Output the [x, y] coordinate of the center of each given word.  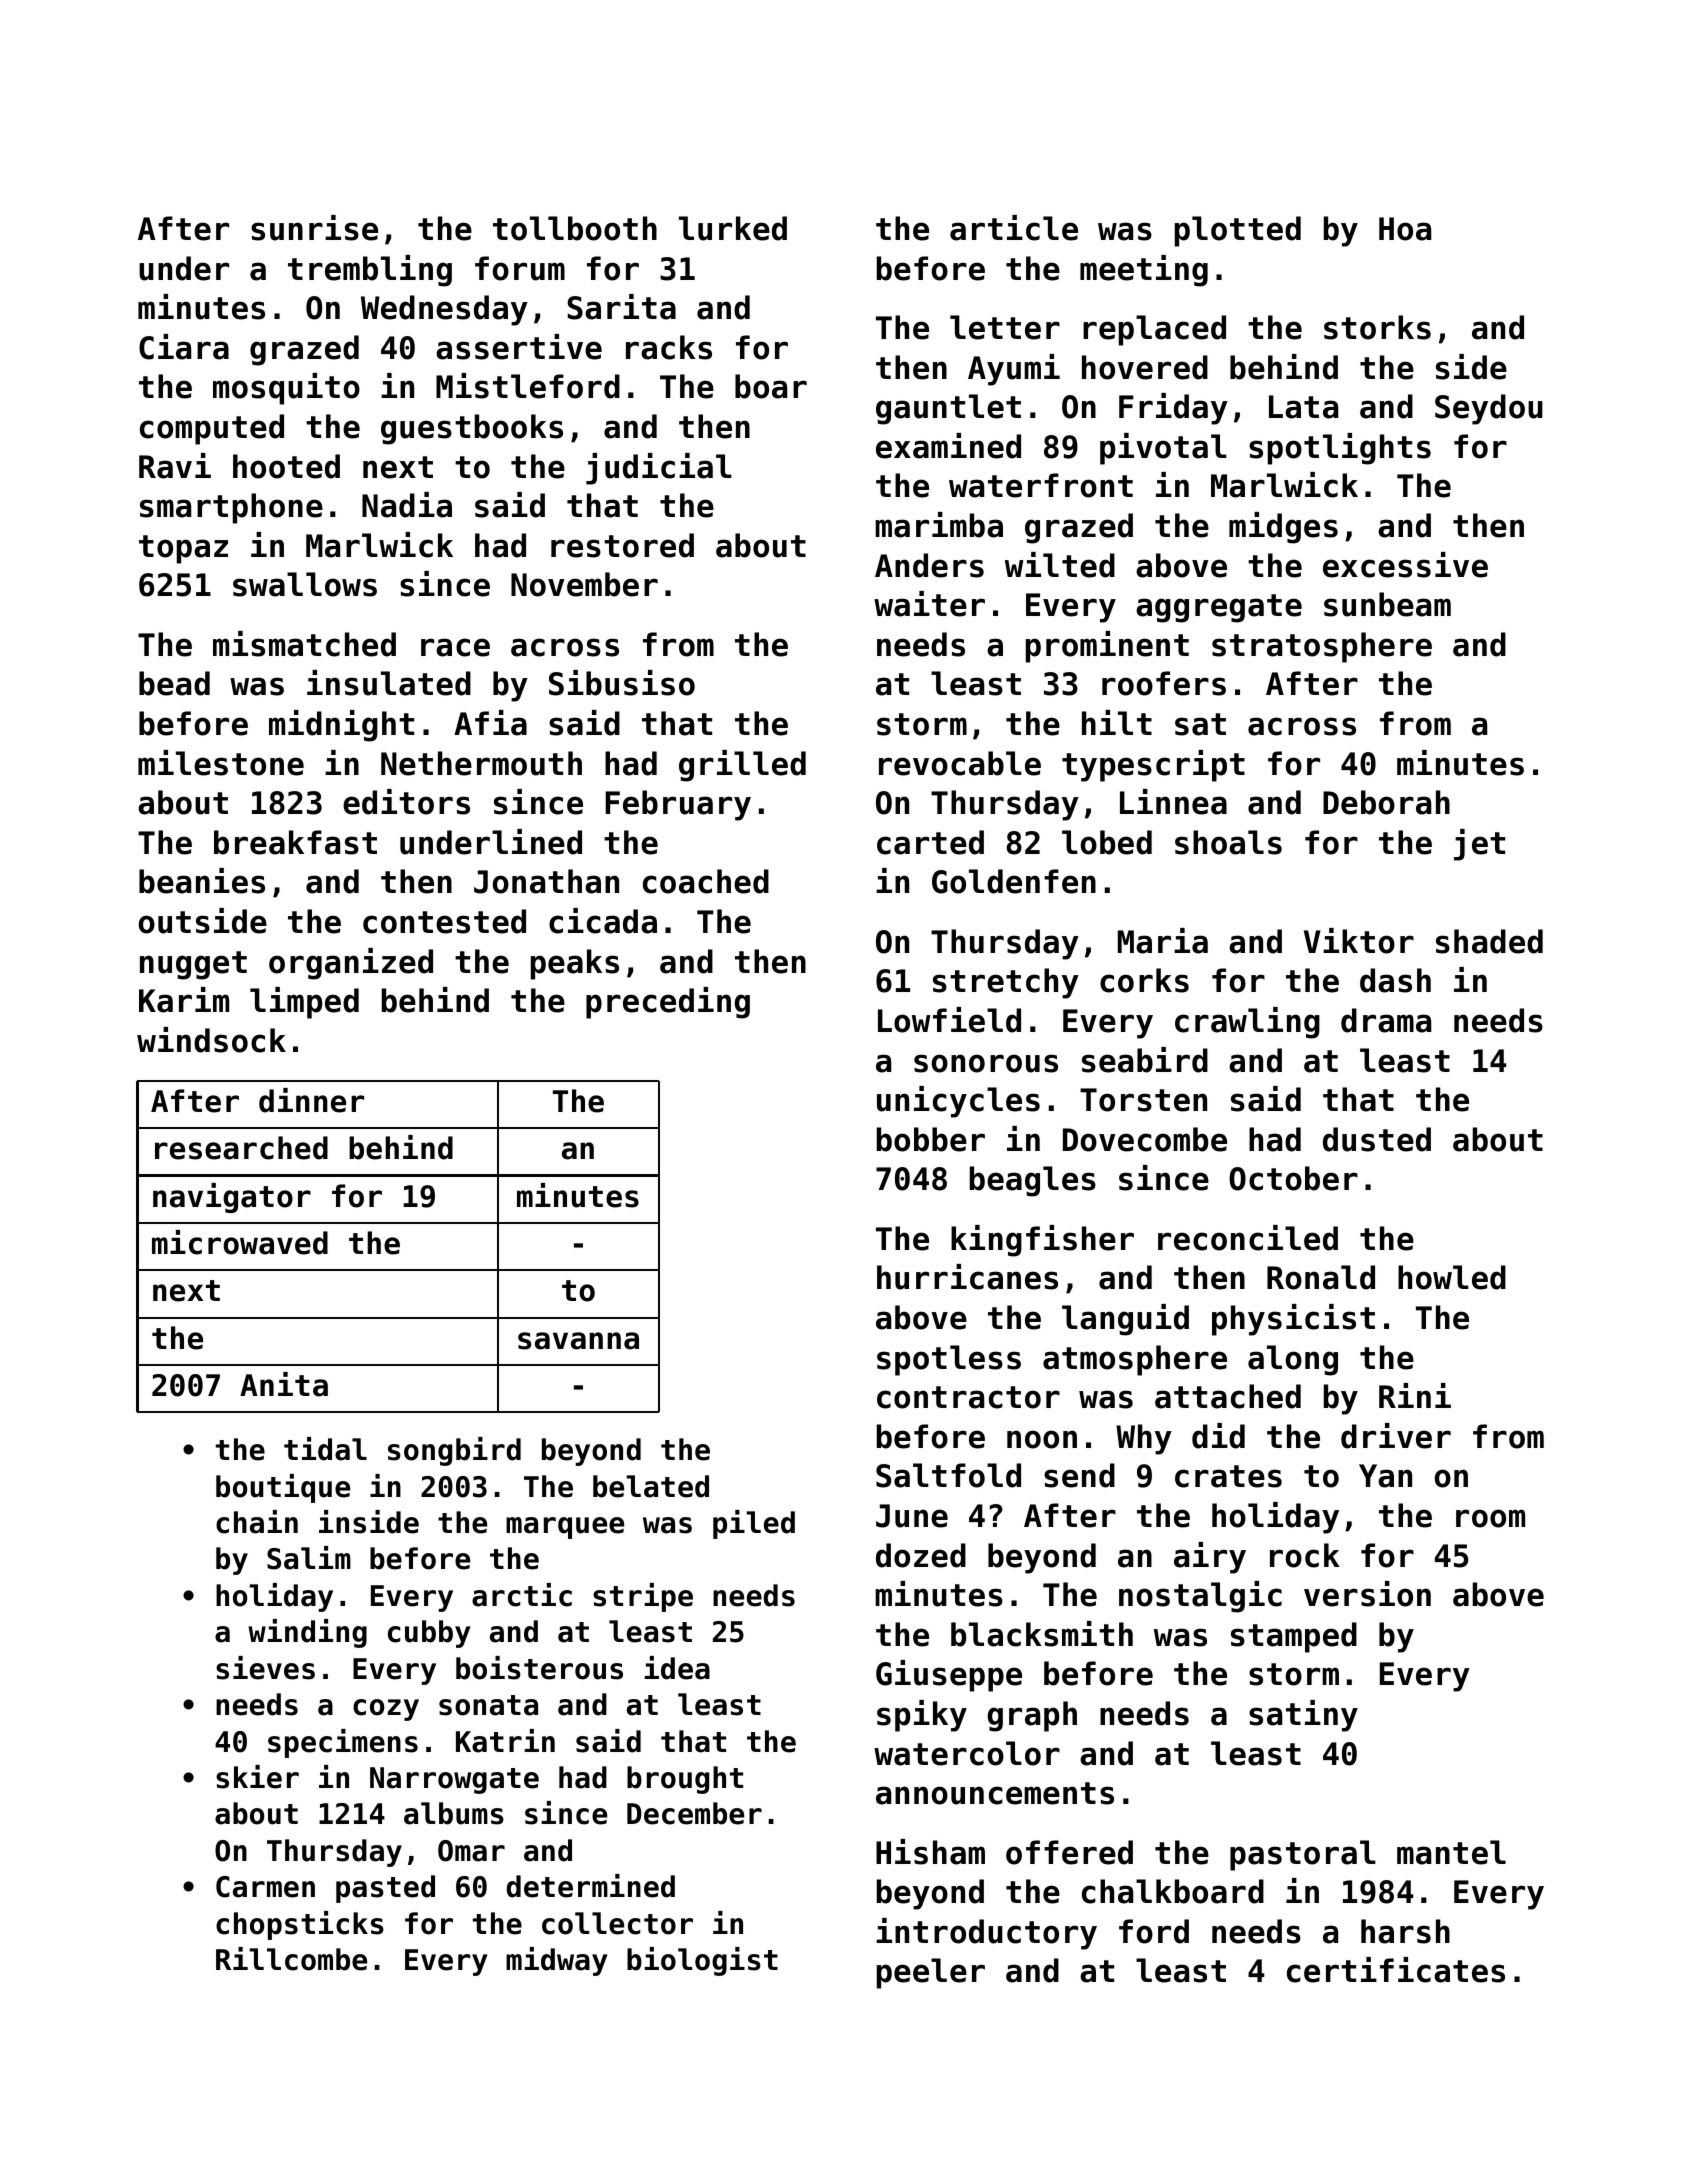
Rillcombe [291, 1959]
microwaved [240, 1242]
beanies [202, 881]
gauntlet [948, 409]
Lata [1303, 407]
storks [1377, 327]
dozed [921, 1555]
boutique [283, 1488]
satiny [1303, 1716]
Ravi [175, 466]
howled [1452, 1277]
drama [1386, 1020]
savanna [578, 1341]
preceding [668, 1003]
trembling [370, 271]
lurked [733, 228]
